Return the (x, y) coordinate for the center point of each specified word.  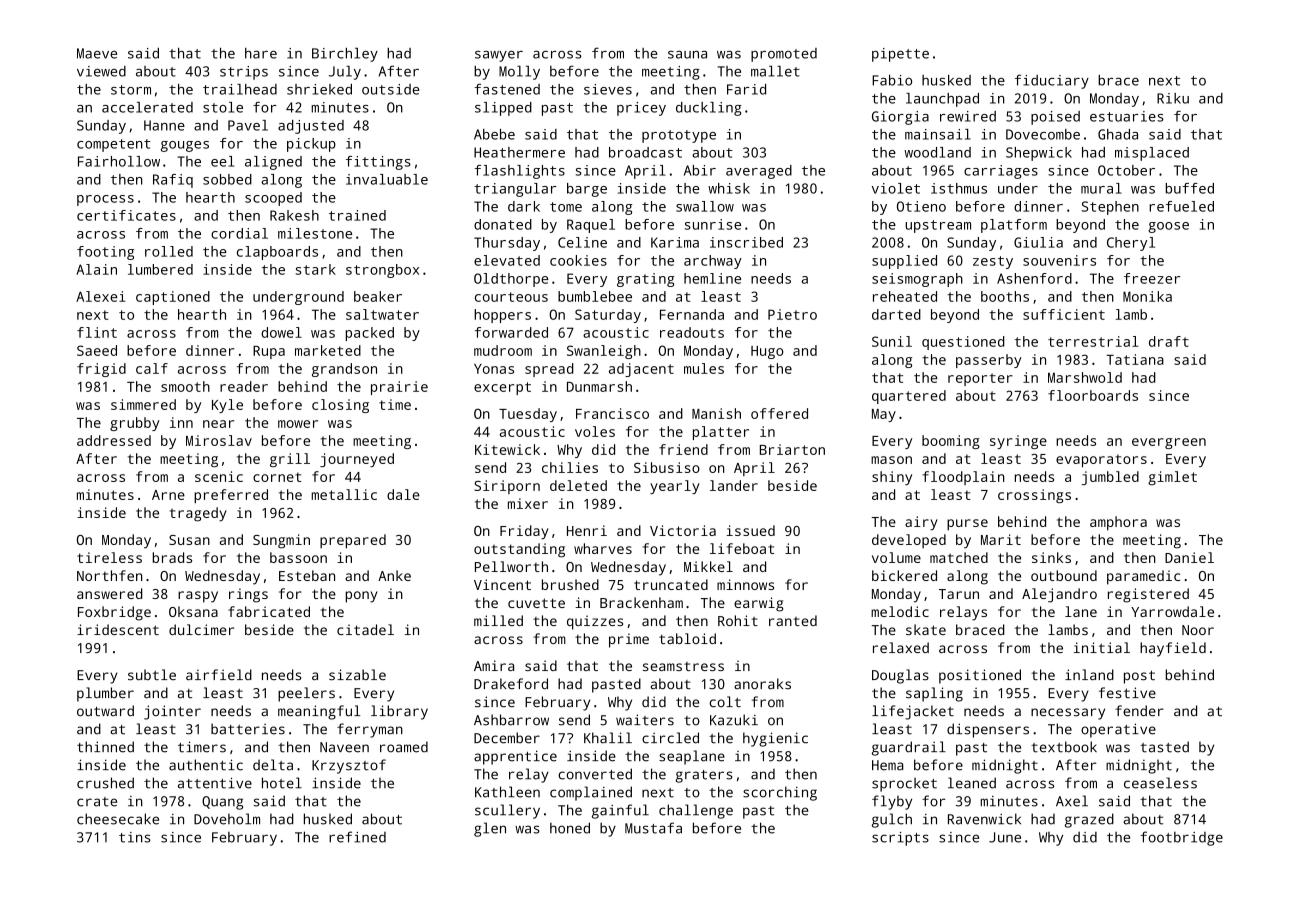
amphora (1118, 523)
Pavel (248, 125)
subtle (152, 675)
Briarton (792, 449)
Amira (494, 665)
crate (97, 802)
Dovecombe (1043, 134)
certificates (126, 215)
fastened (507, 89)
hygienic (775, 739)
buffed (1190, 188)
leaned (972, 783)
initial (1102, 647)
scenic (219, 476)
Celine (582, 242)
